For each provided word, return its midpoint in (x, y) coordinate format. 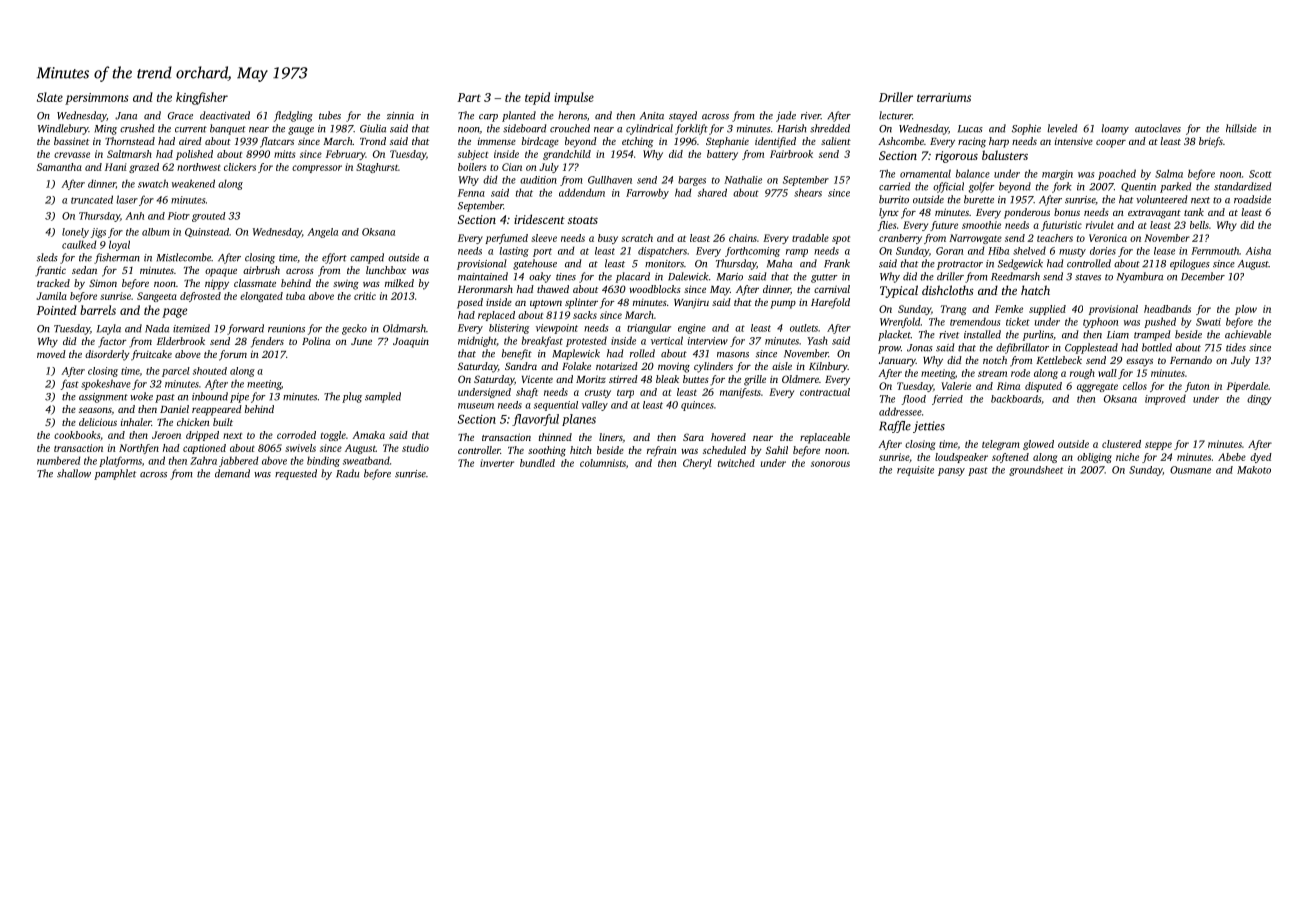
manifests (740, 393)
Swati (1208, 322)
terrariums (944, 97)
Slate (50, 97)
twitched (736, 463)
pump (783, 305)
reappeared (217, 410)
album (156, 232)
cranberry (900, 239)
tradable (810, 238)
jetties (929, 427)
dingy (1259, 400)
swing (346, 285)
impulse (574, 98)
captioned (204, 449)
